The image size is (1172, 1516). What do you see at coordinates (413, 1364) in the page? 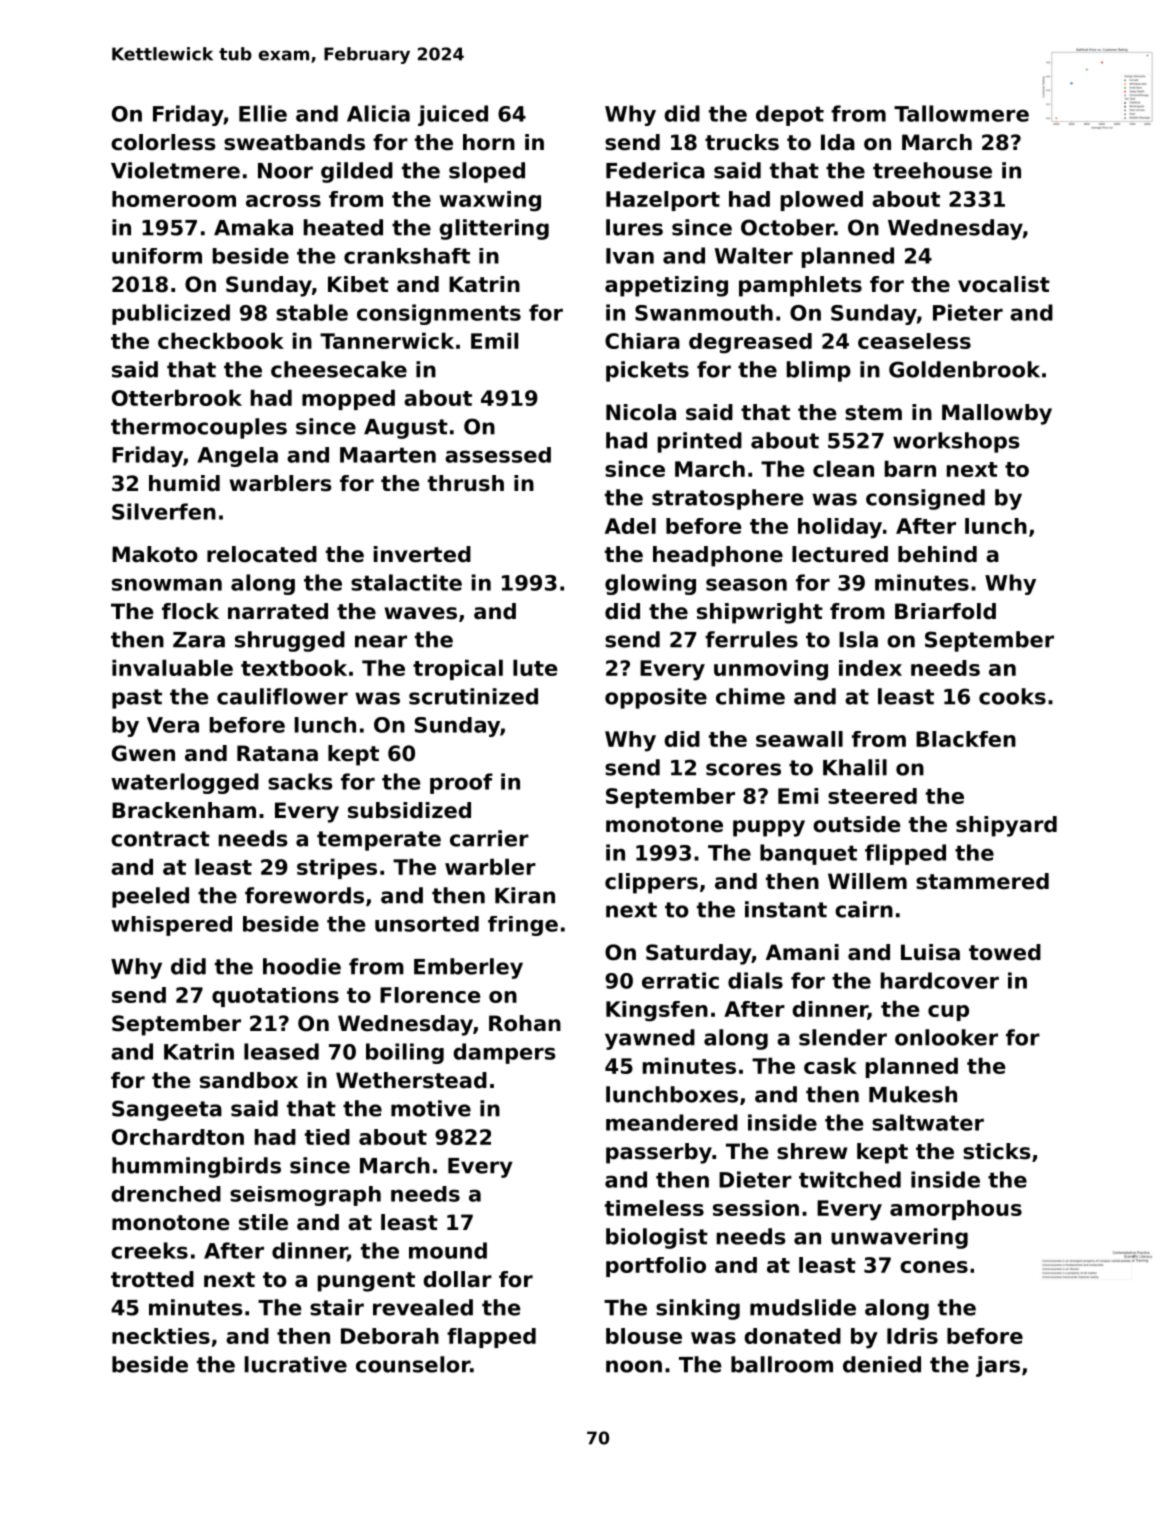
I see `counselor` at bounding box center [413, 1364].
